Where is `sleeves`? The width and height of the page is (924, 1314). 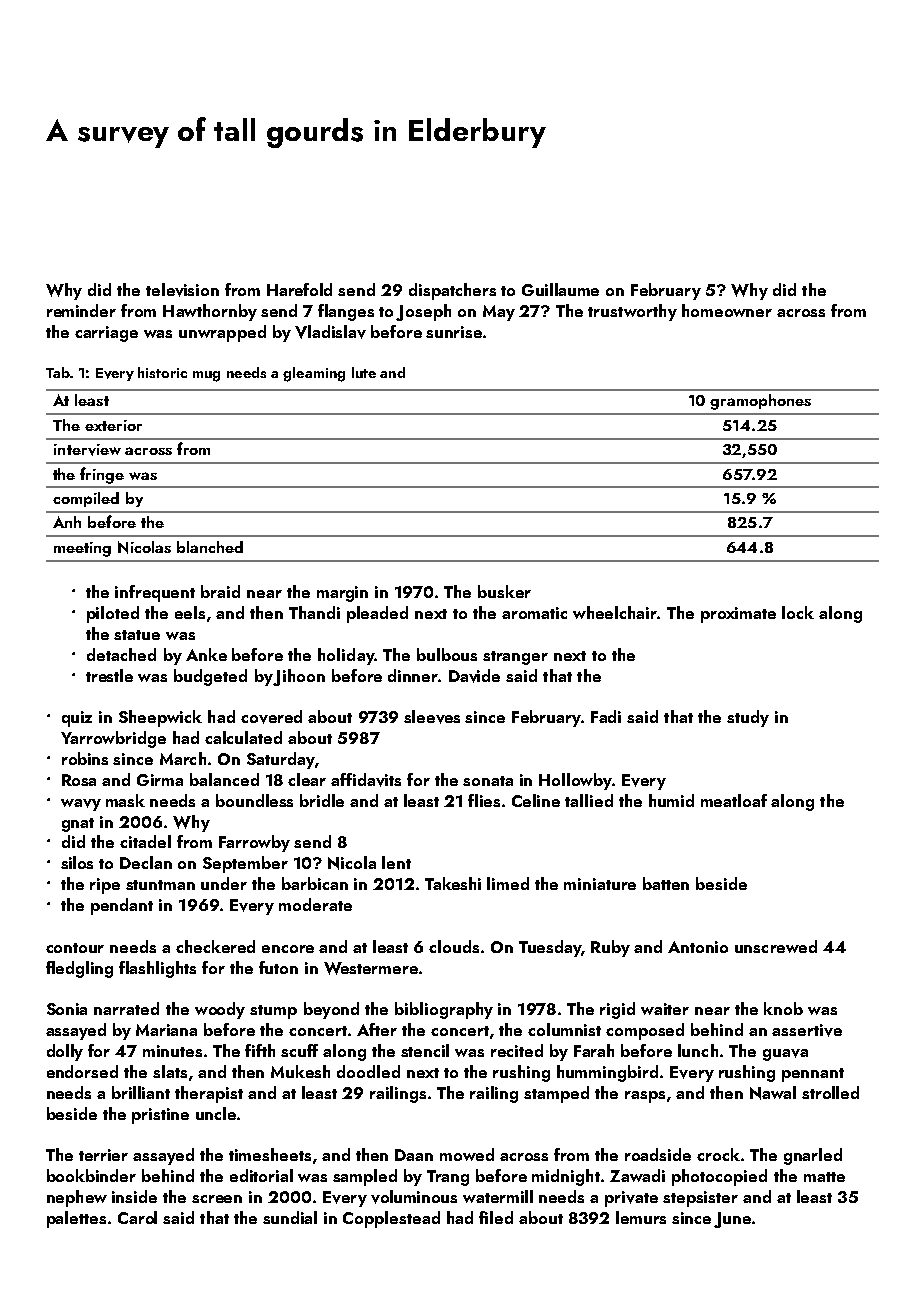
sleeves is located at coordinates (432, 717).
